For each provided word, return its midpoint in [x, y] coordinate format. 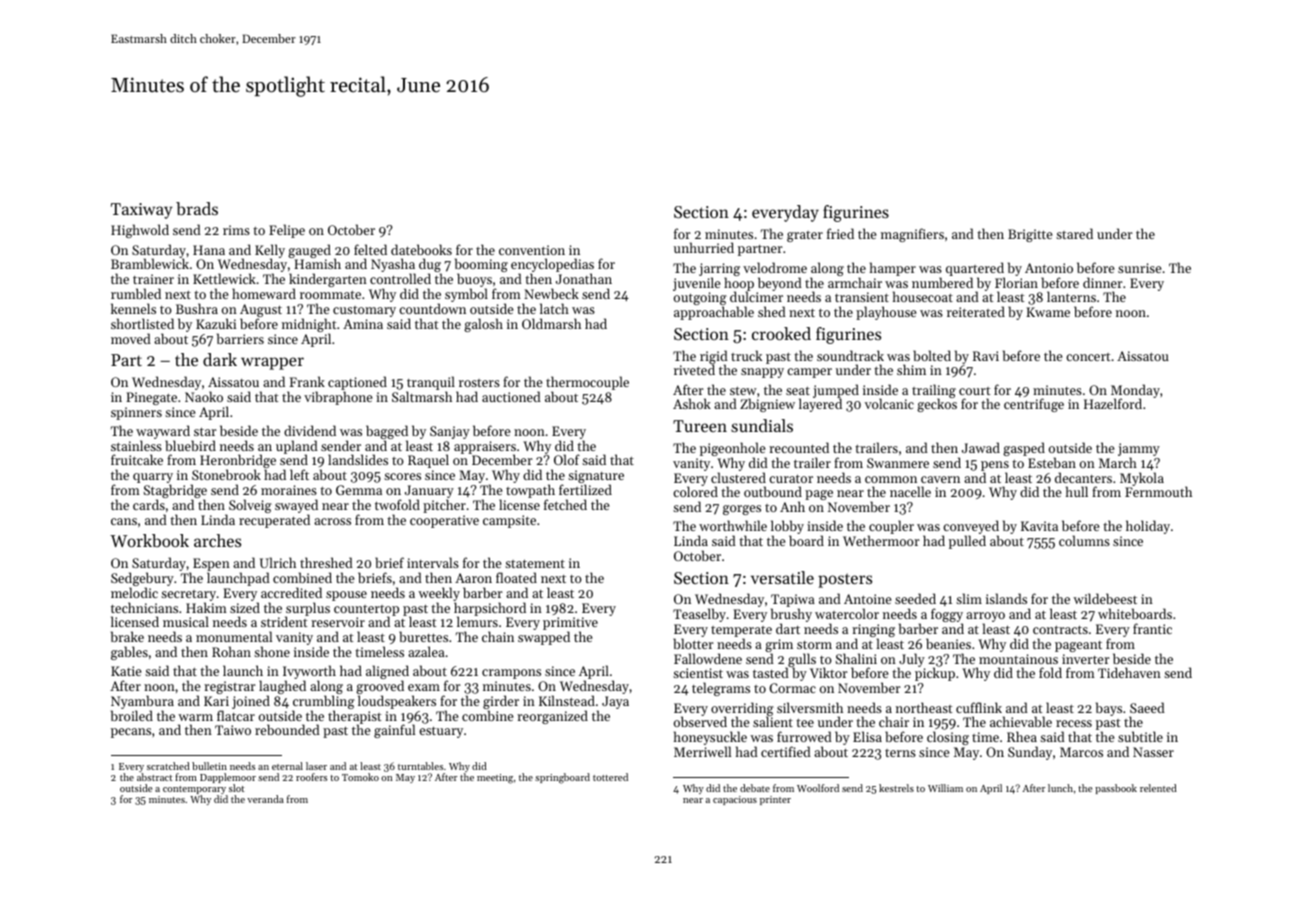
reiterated [976, 311]
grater [805, 236]
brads [197, 208]
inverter [1085, 659]
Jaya [615, 702]
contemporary [194, 790]
